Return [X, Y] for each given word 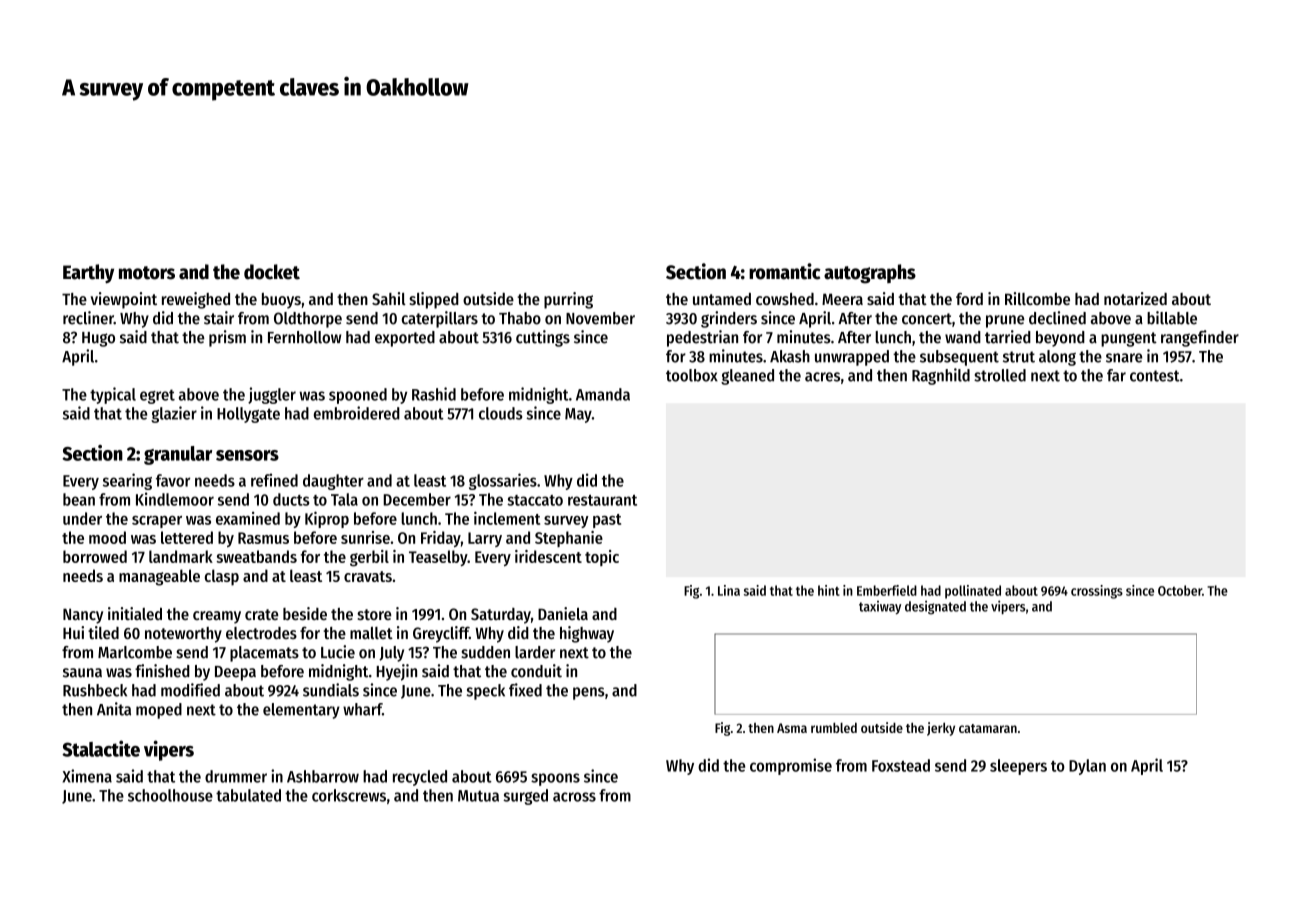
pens [589, 693]
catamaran [988, 728]
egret [157, 396]
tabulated [248, 795]
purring [568, 300]
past [607, 521]
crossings [1097, 592]
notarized [1135, 298]
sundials [331, 690]
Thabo [520, 318]
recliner [88, 318]
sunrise [365, 537]
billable [1172, 318]
